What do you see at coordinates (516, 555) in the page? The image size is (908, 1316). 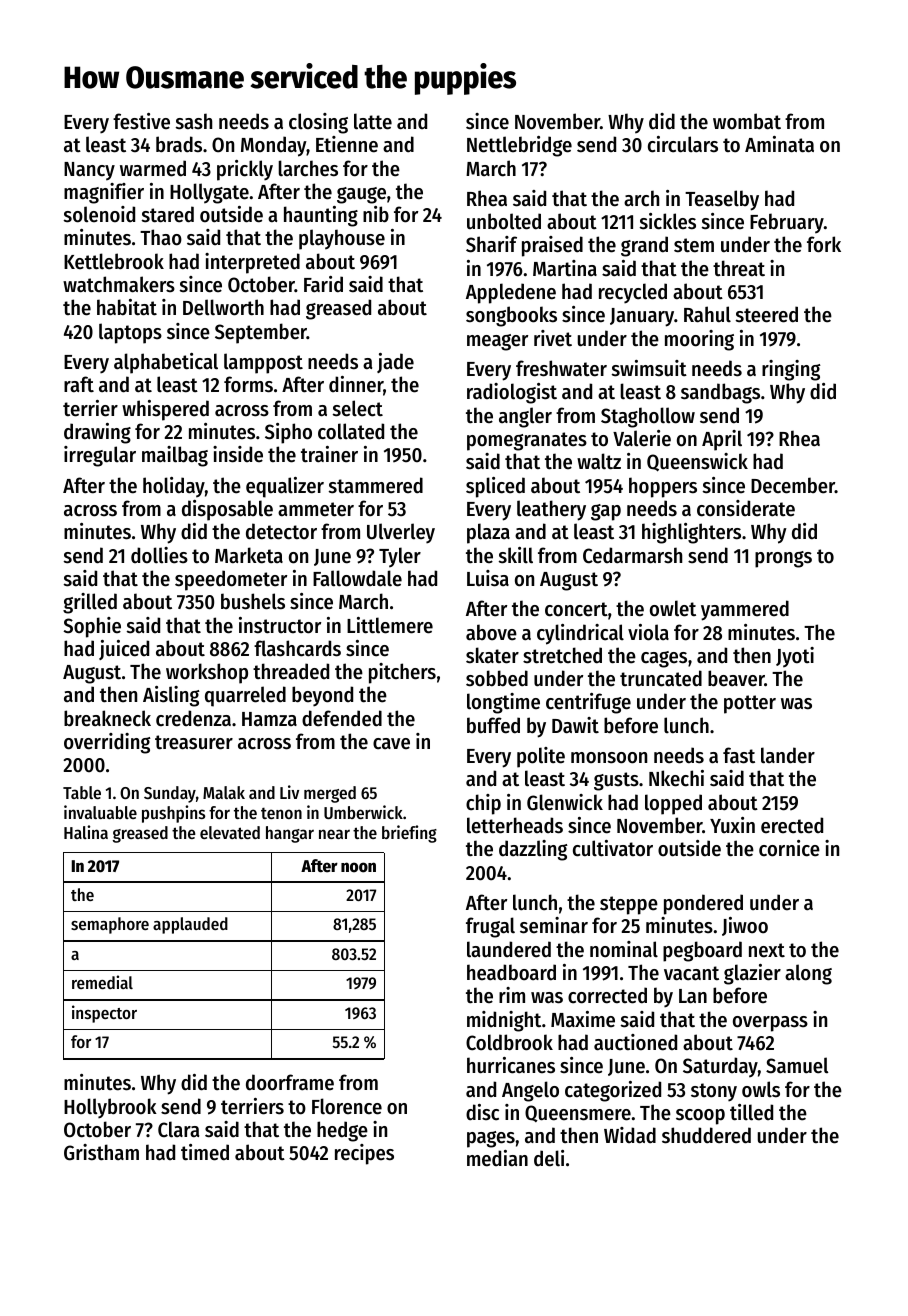 I see `skill` at bounding box center [516, 555].
